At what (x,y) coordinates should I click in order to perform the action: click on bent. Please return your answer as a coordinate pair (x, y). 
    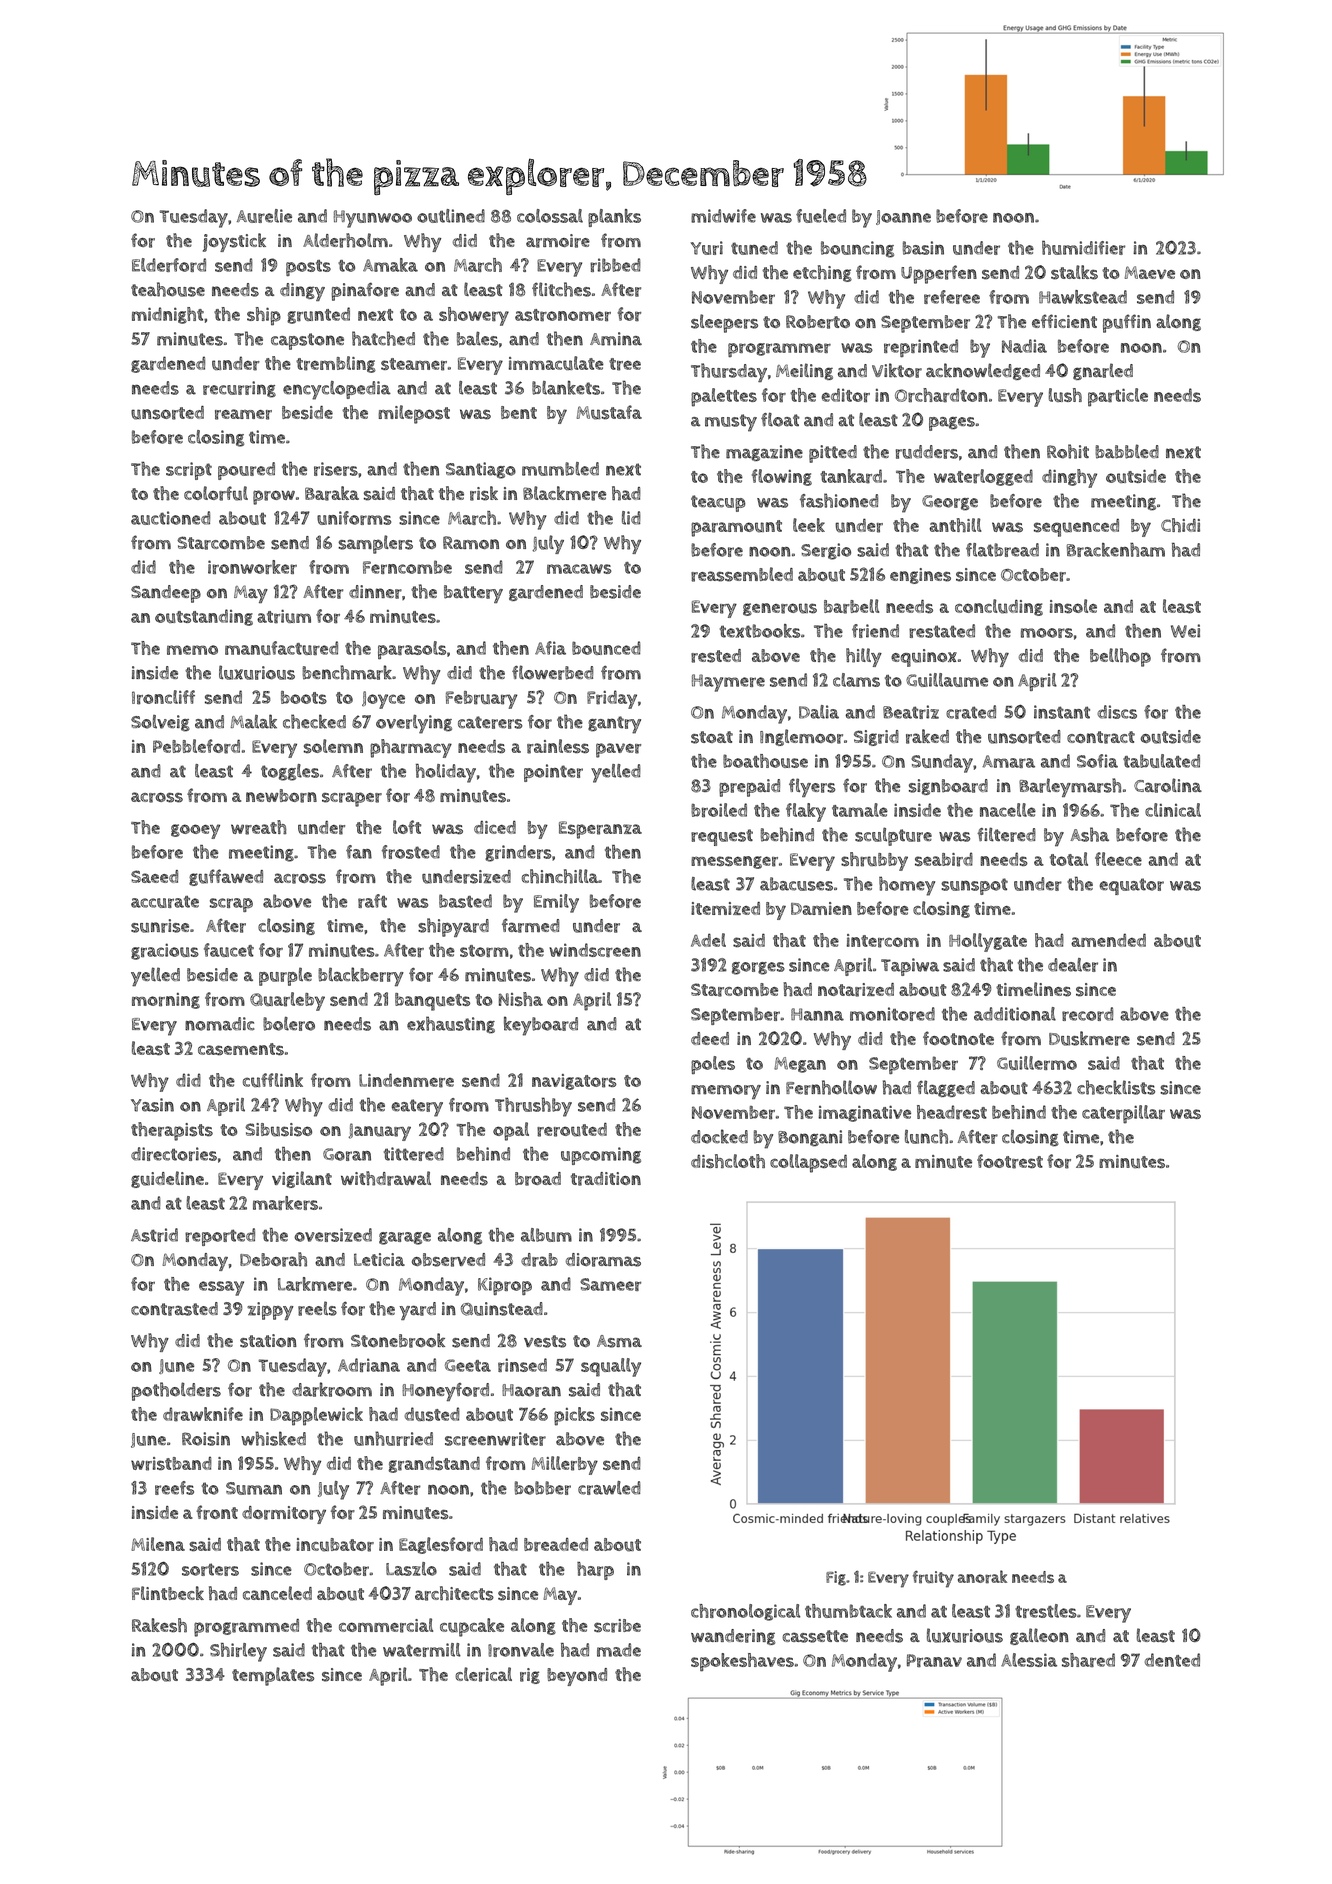
    Looking at the image, I should click on (519, 412).
